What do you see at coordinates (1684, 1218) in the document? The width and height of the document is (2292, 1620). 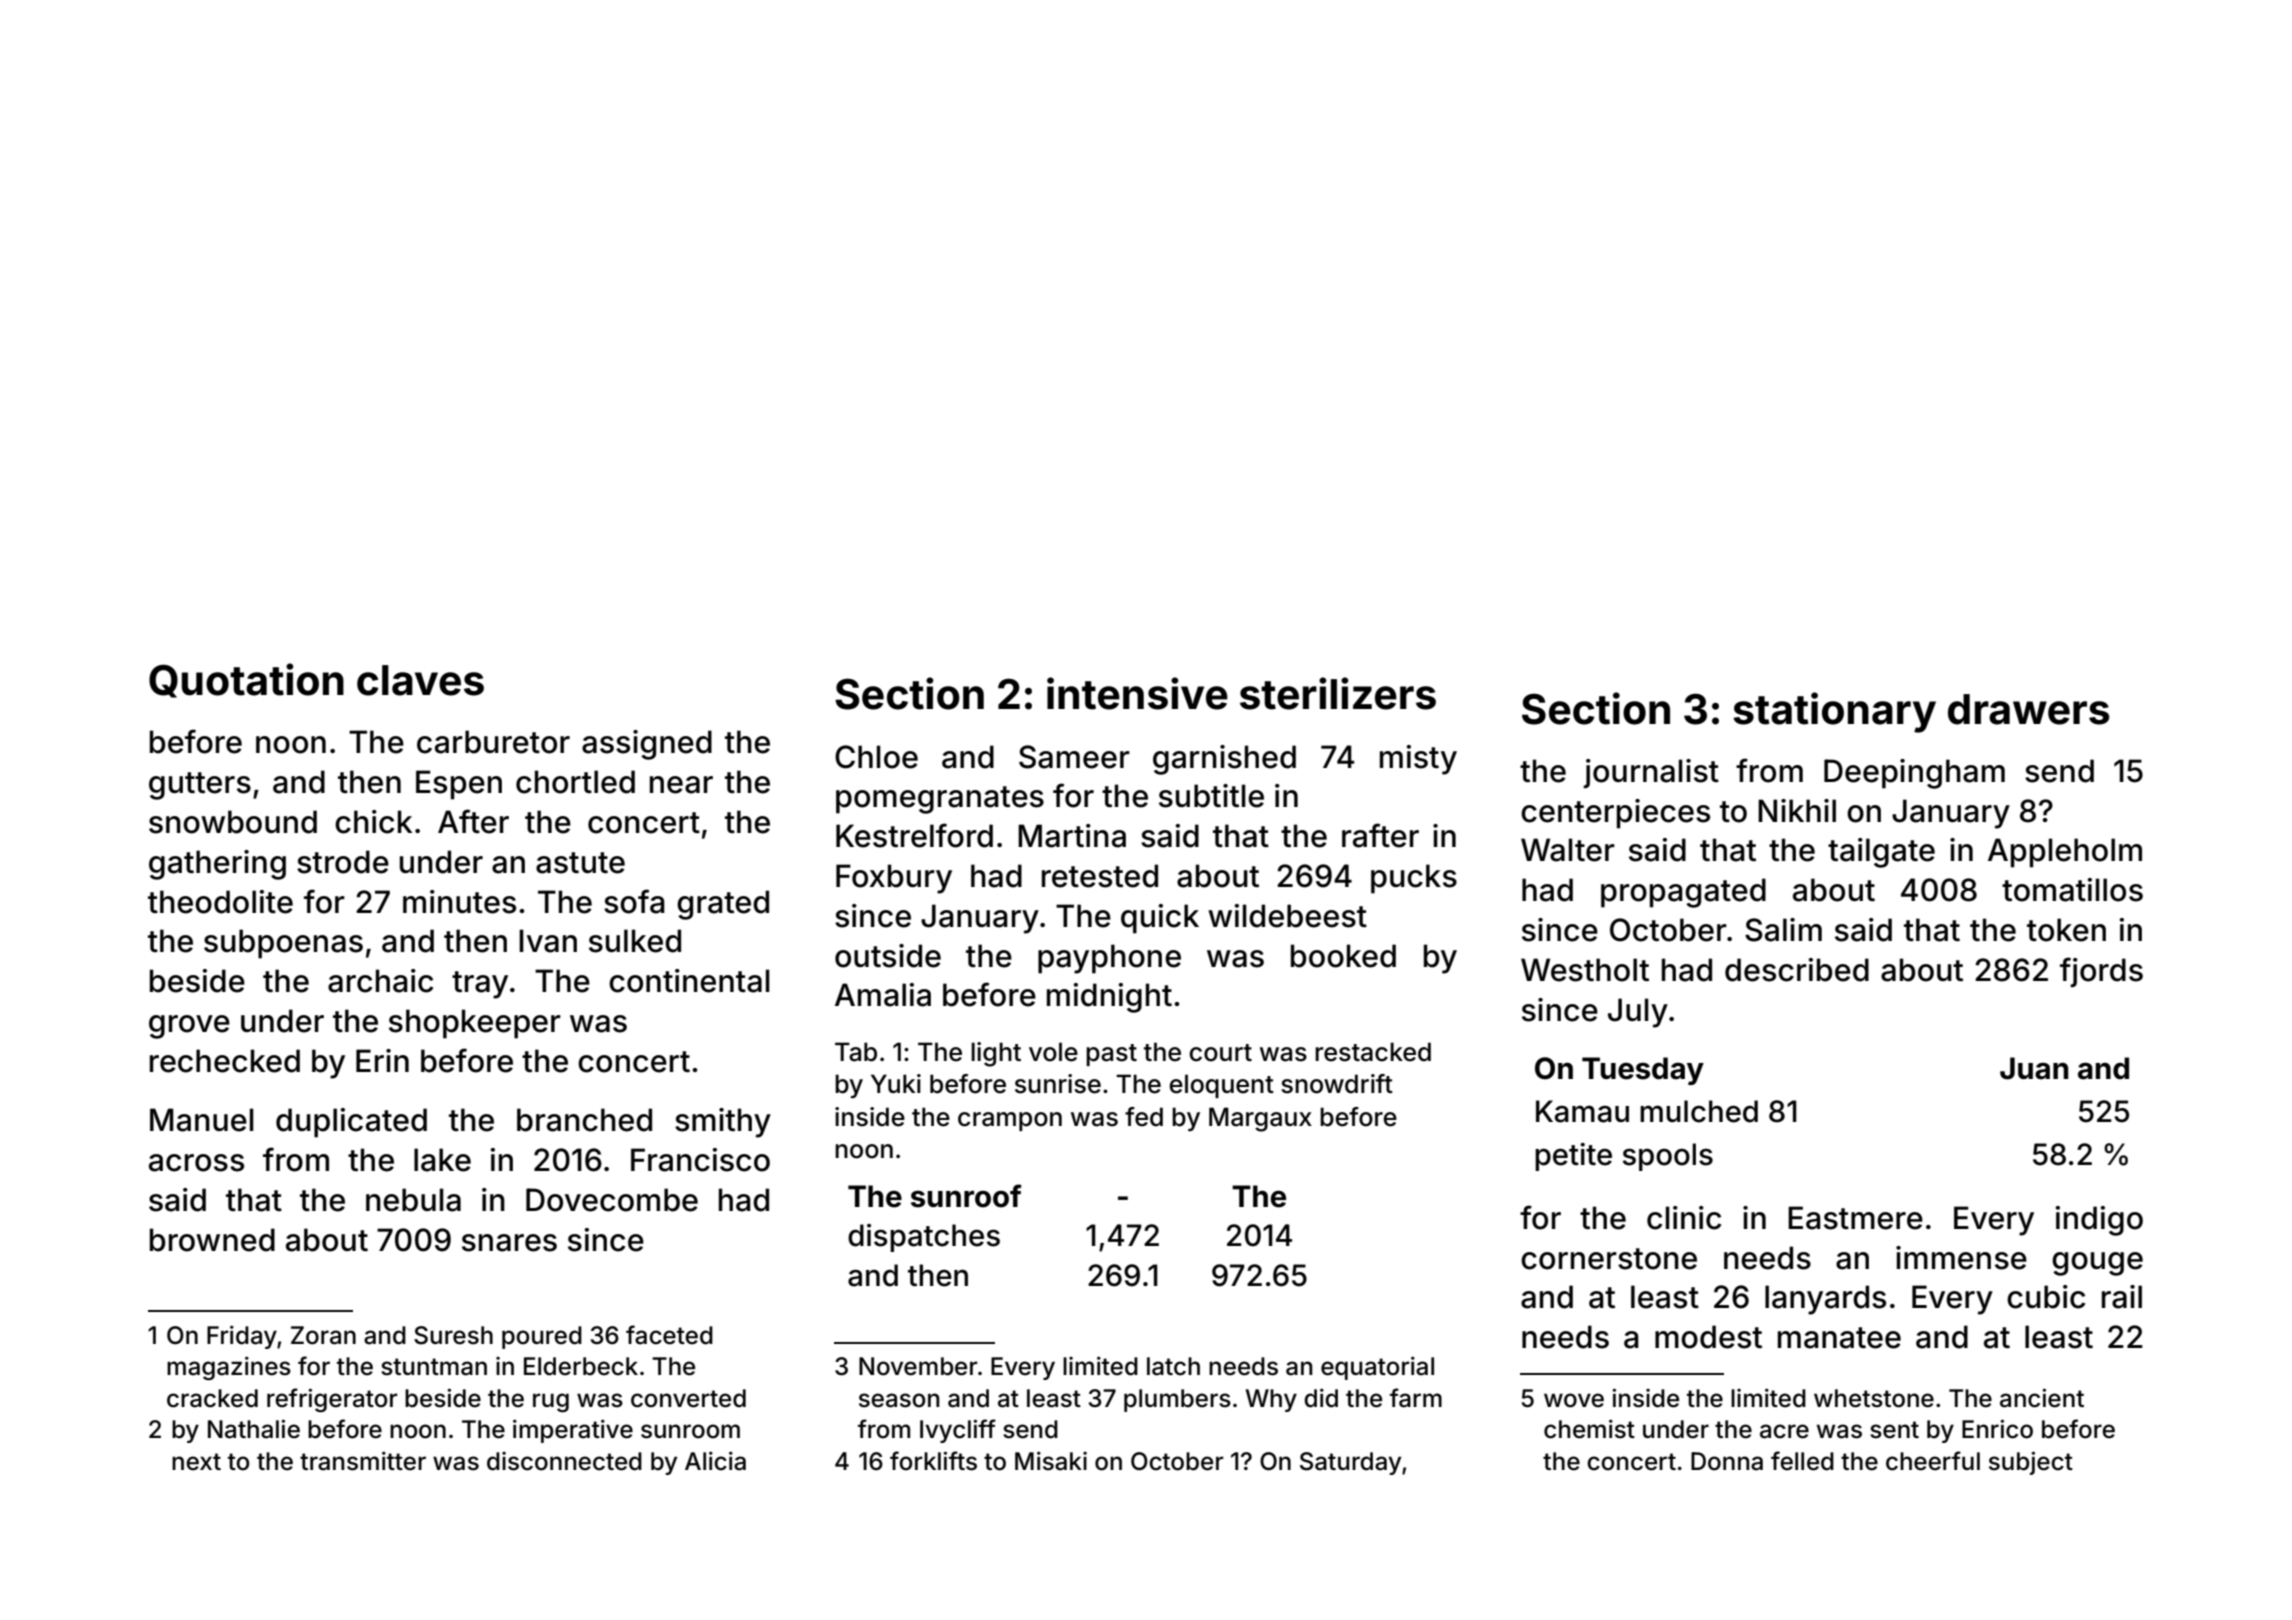 I see `clinic` at bounding box center [1684, 1218].
